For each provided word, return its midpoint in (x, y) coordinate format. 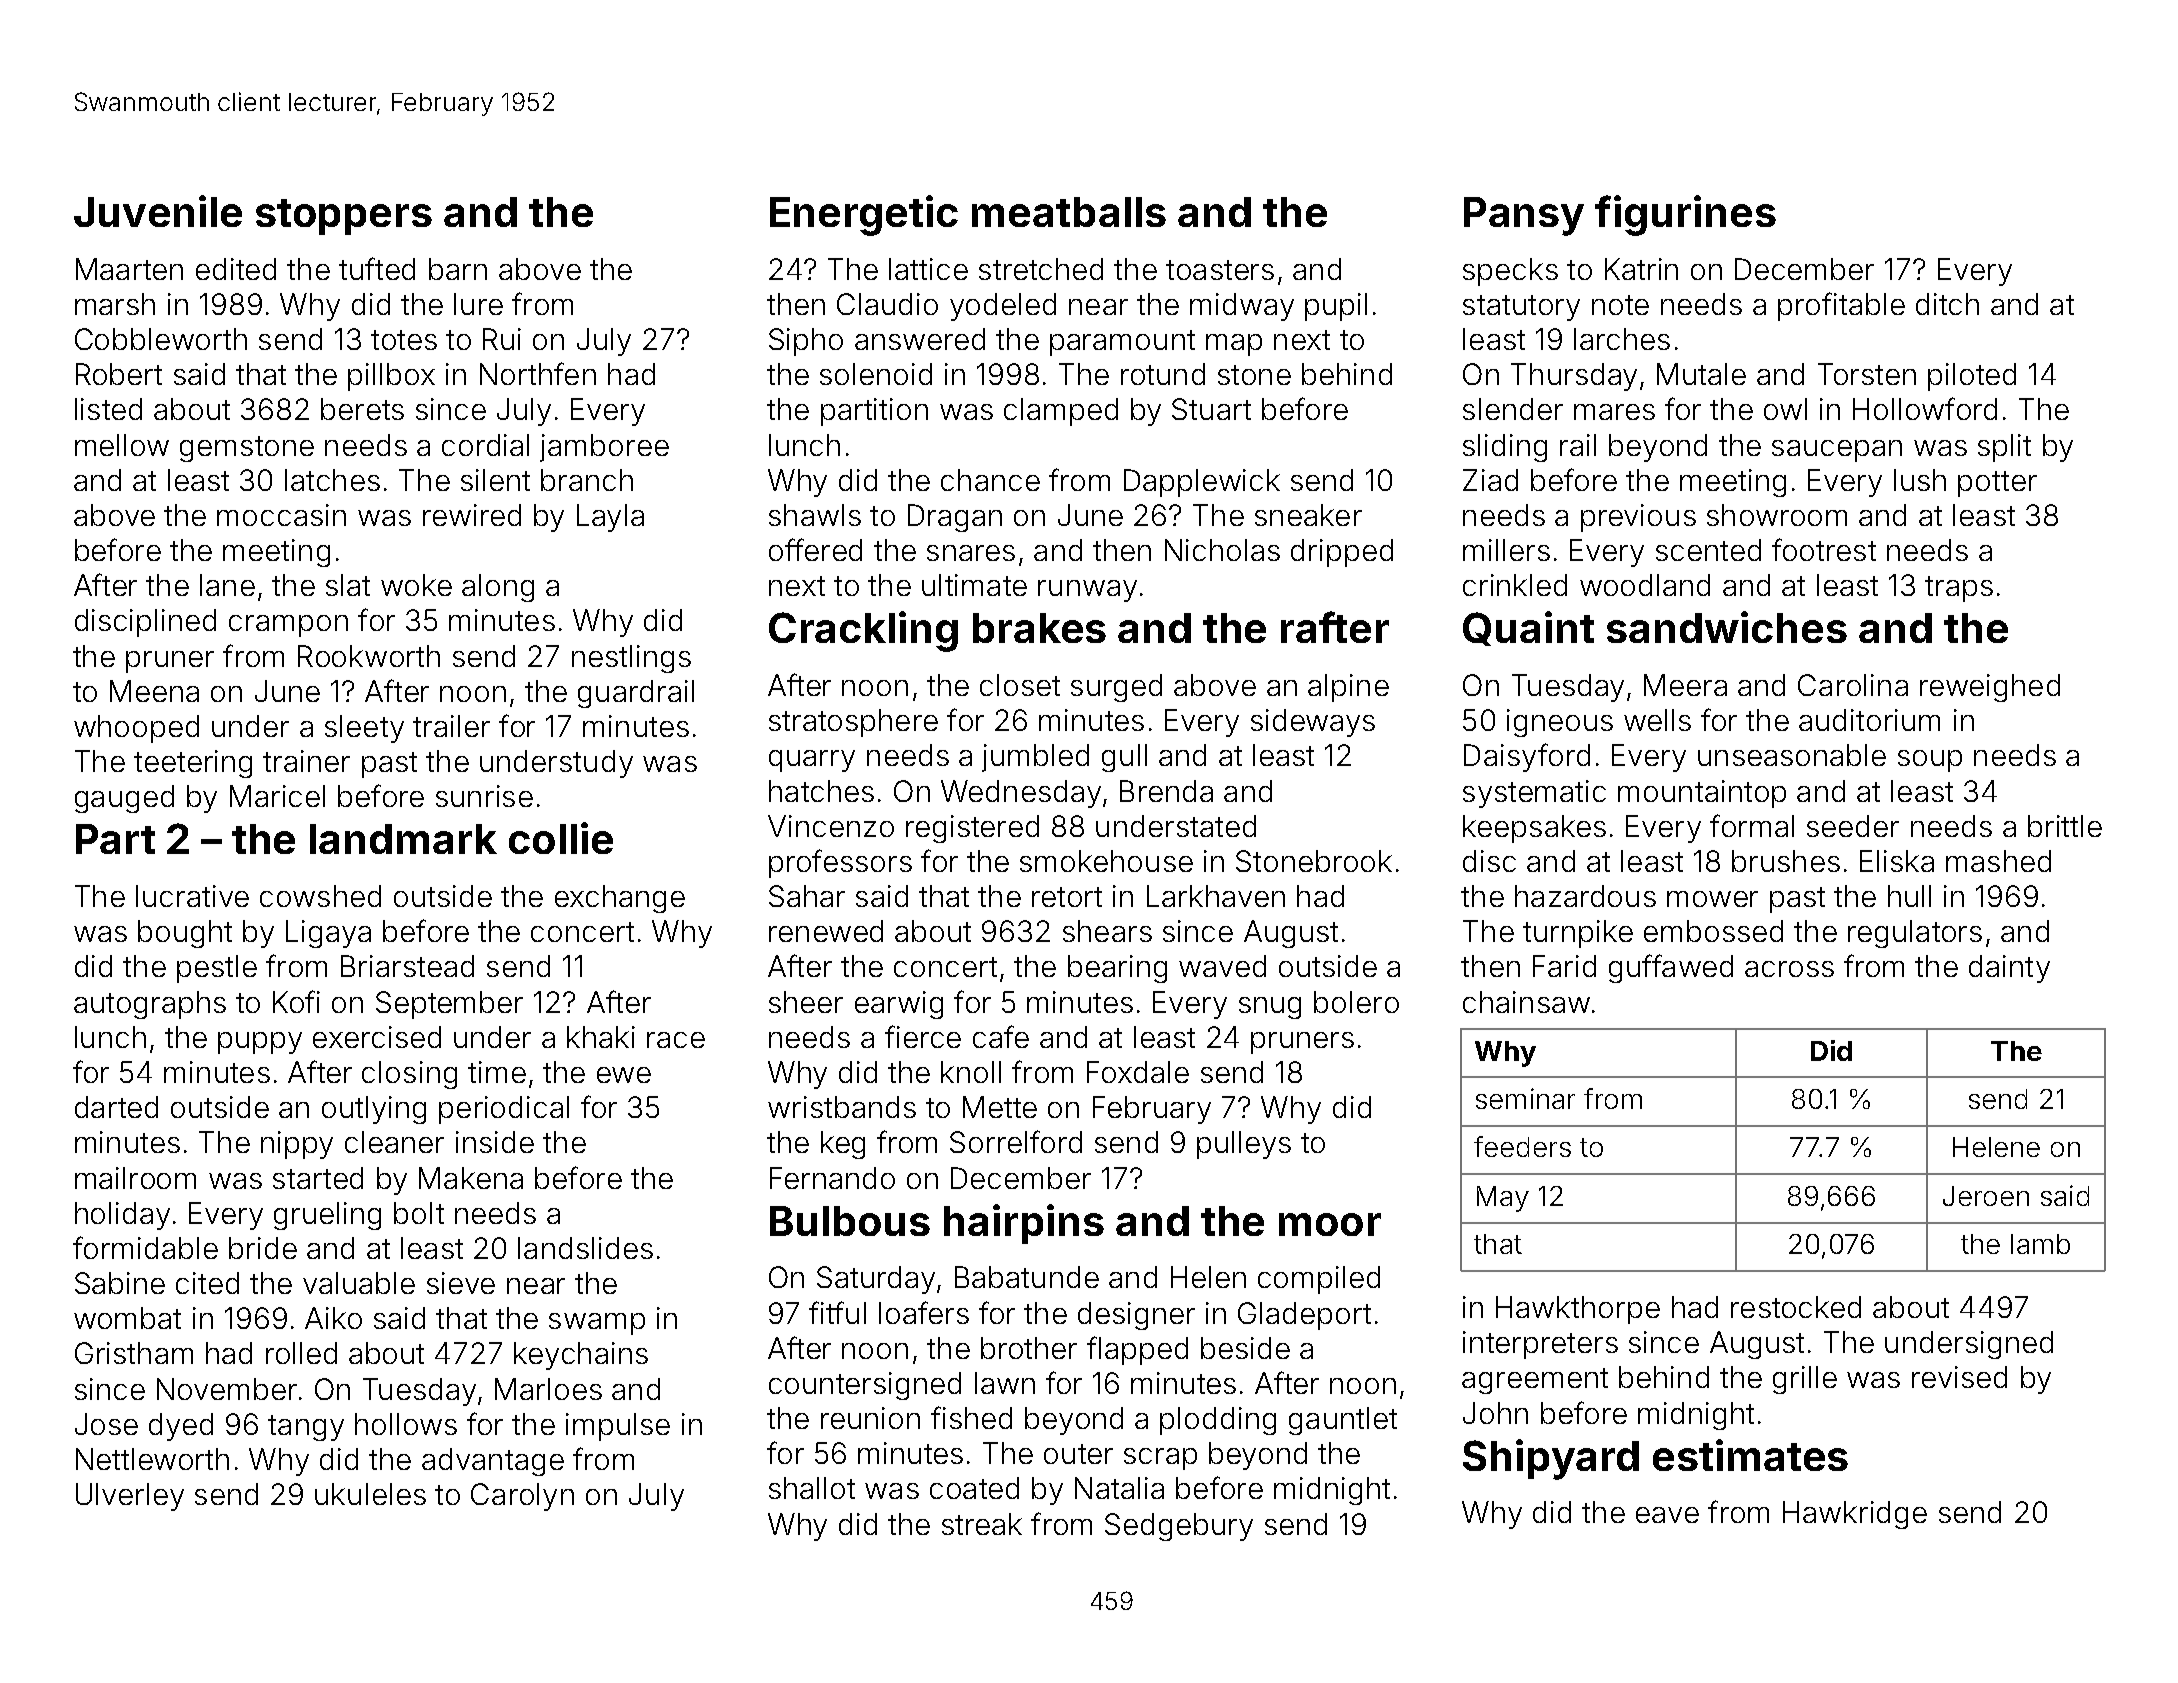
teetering (193, 764)
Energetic (864, 215)
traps (1959, 589)
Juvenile (158, 211)
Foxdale (1138, 1072)
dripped (1342, 553)
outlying (374, 1110)
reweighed (1990, 688)
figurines (1685, 215)
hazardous (1585, 896)
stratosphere (853, 723)
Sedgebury (1179, 1527)
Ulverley (130, 1497)
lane (227, 585)
